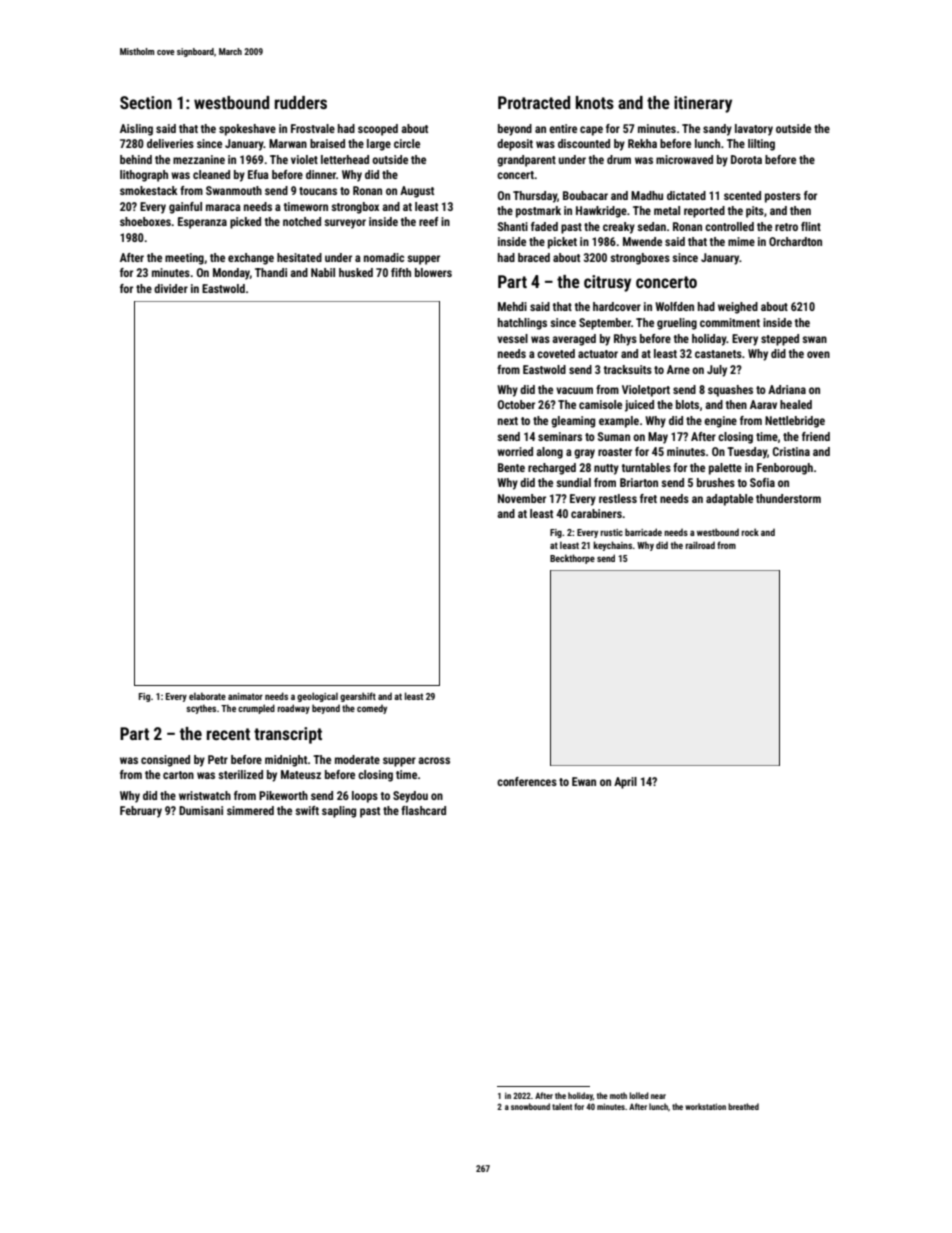 Image resolution: width=952 pixels, height=1233 pixels. What do you see at coordinates (741, 241) in the screenshot?
I see `mime` at bounding box center [741, 241].
